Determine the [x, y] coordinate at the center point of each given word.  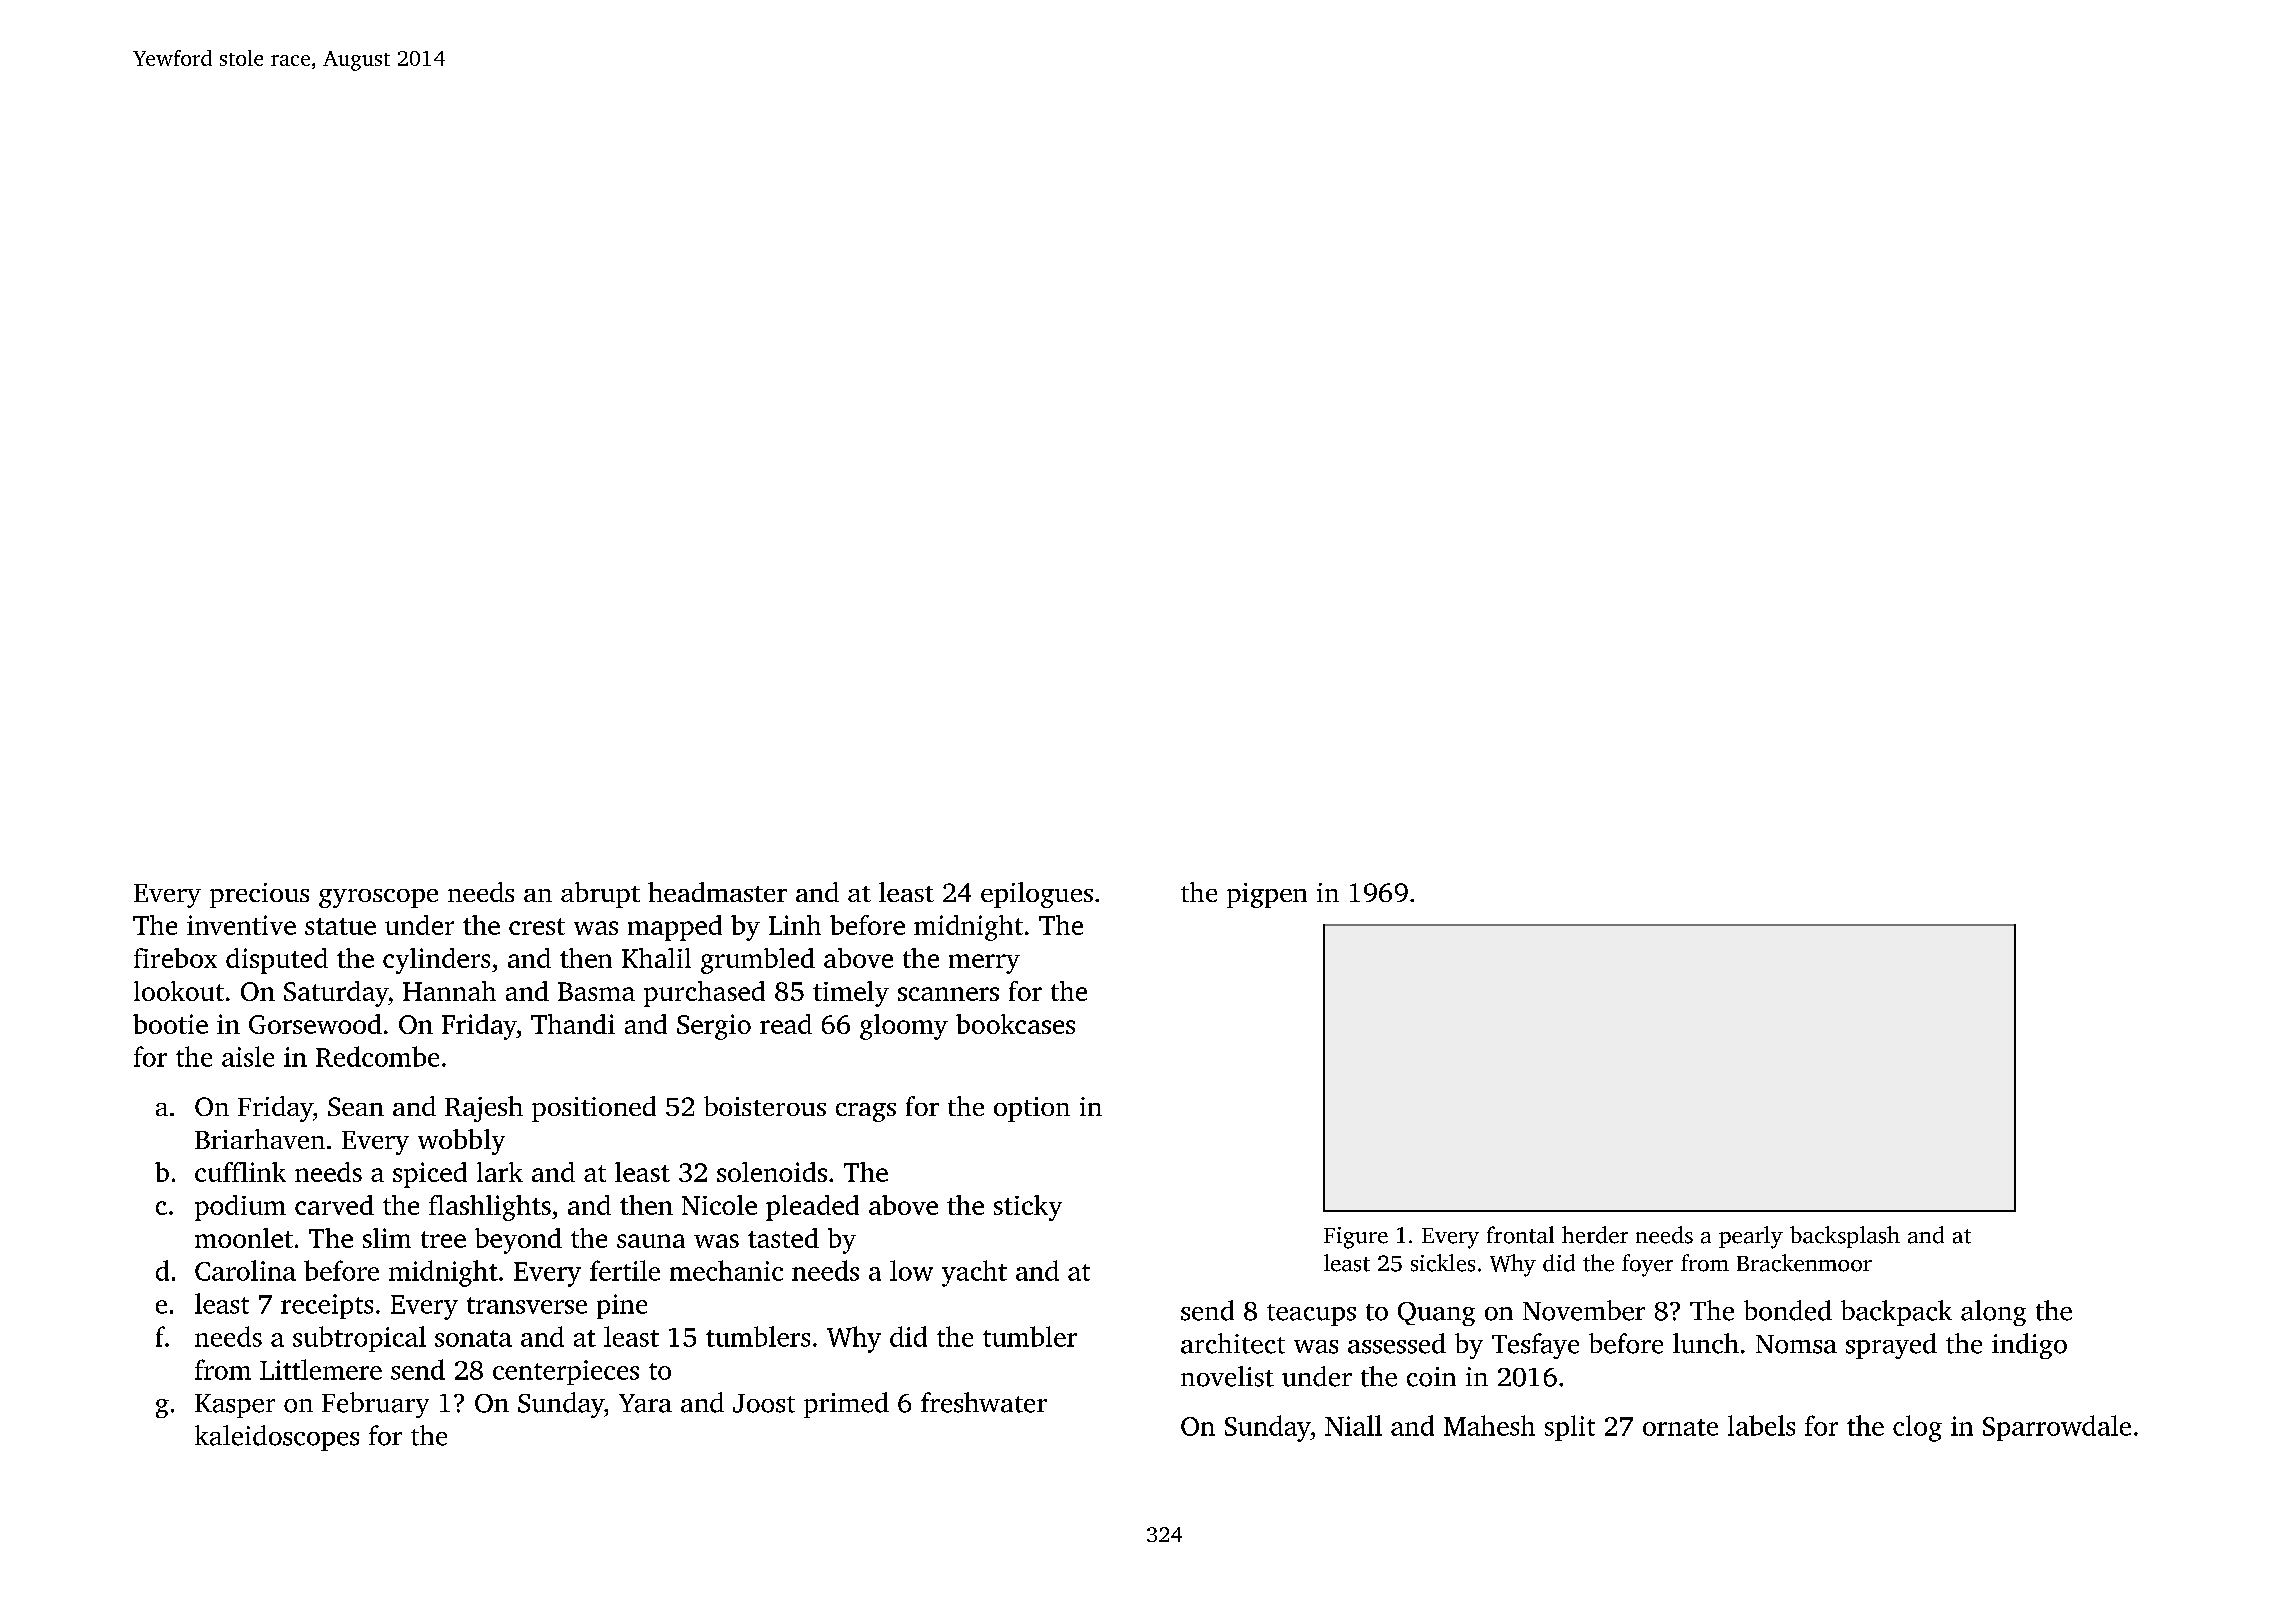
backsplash [1845, 1237]
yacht [974, 1273]
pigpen [1267, 895]
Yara [645, 1403]
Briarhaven [260, 1139]
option [1032, 1109]
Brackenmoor [1804, 1263]
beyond [518, 1241]
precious [259, 895]
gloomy [904, 1027]
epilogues [1037, 895]
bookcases [1015, 1024]
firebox [175, 958]
